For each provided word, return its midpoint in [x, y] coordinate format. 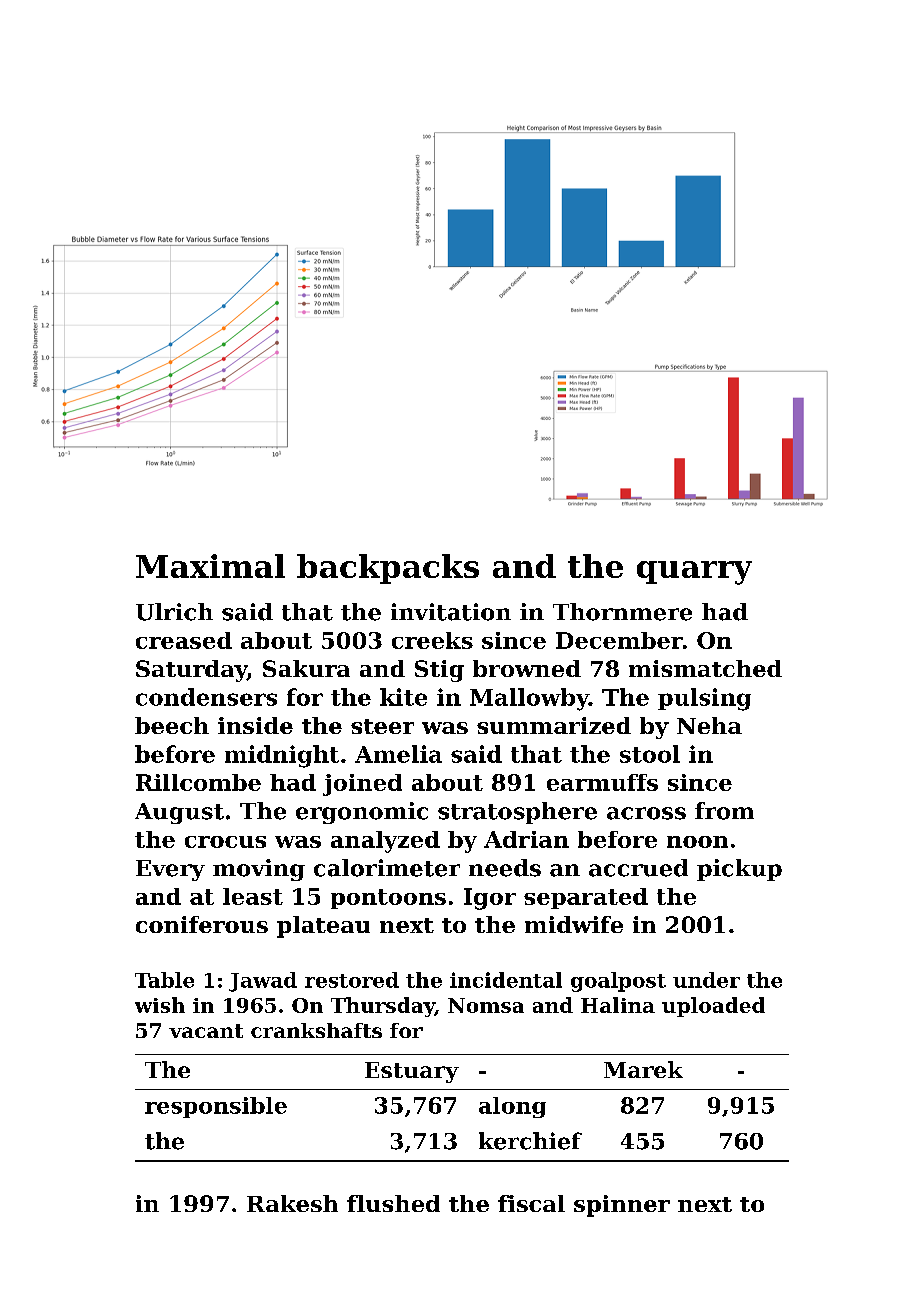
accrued [638, 868]
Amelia [398, 754]
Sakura [306, 668]
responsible [216, 1107]
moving [259, 870]
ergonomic [362, 813]
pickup [739, 870]
